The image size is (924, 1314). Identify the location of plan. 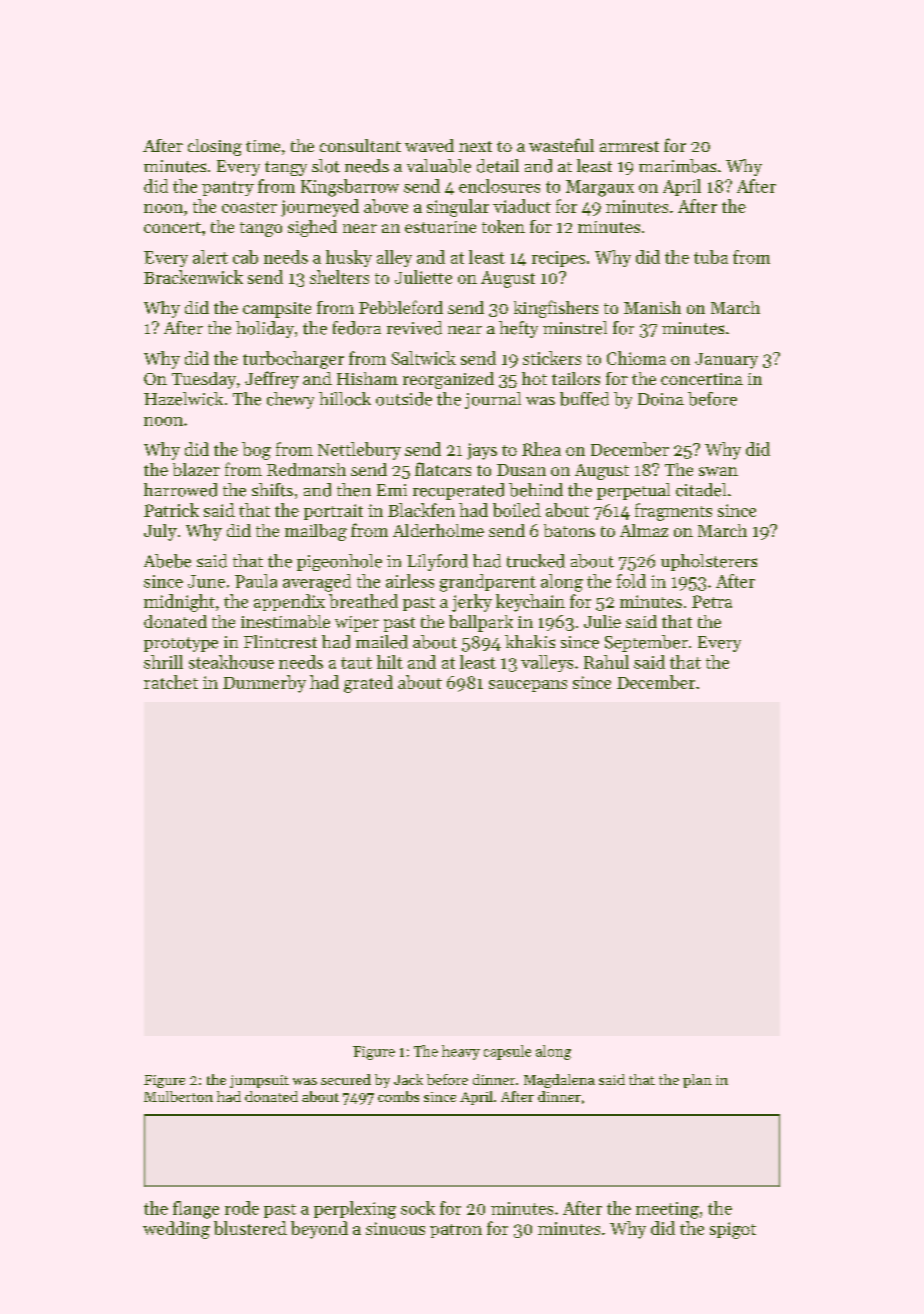
(697, 1081).
